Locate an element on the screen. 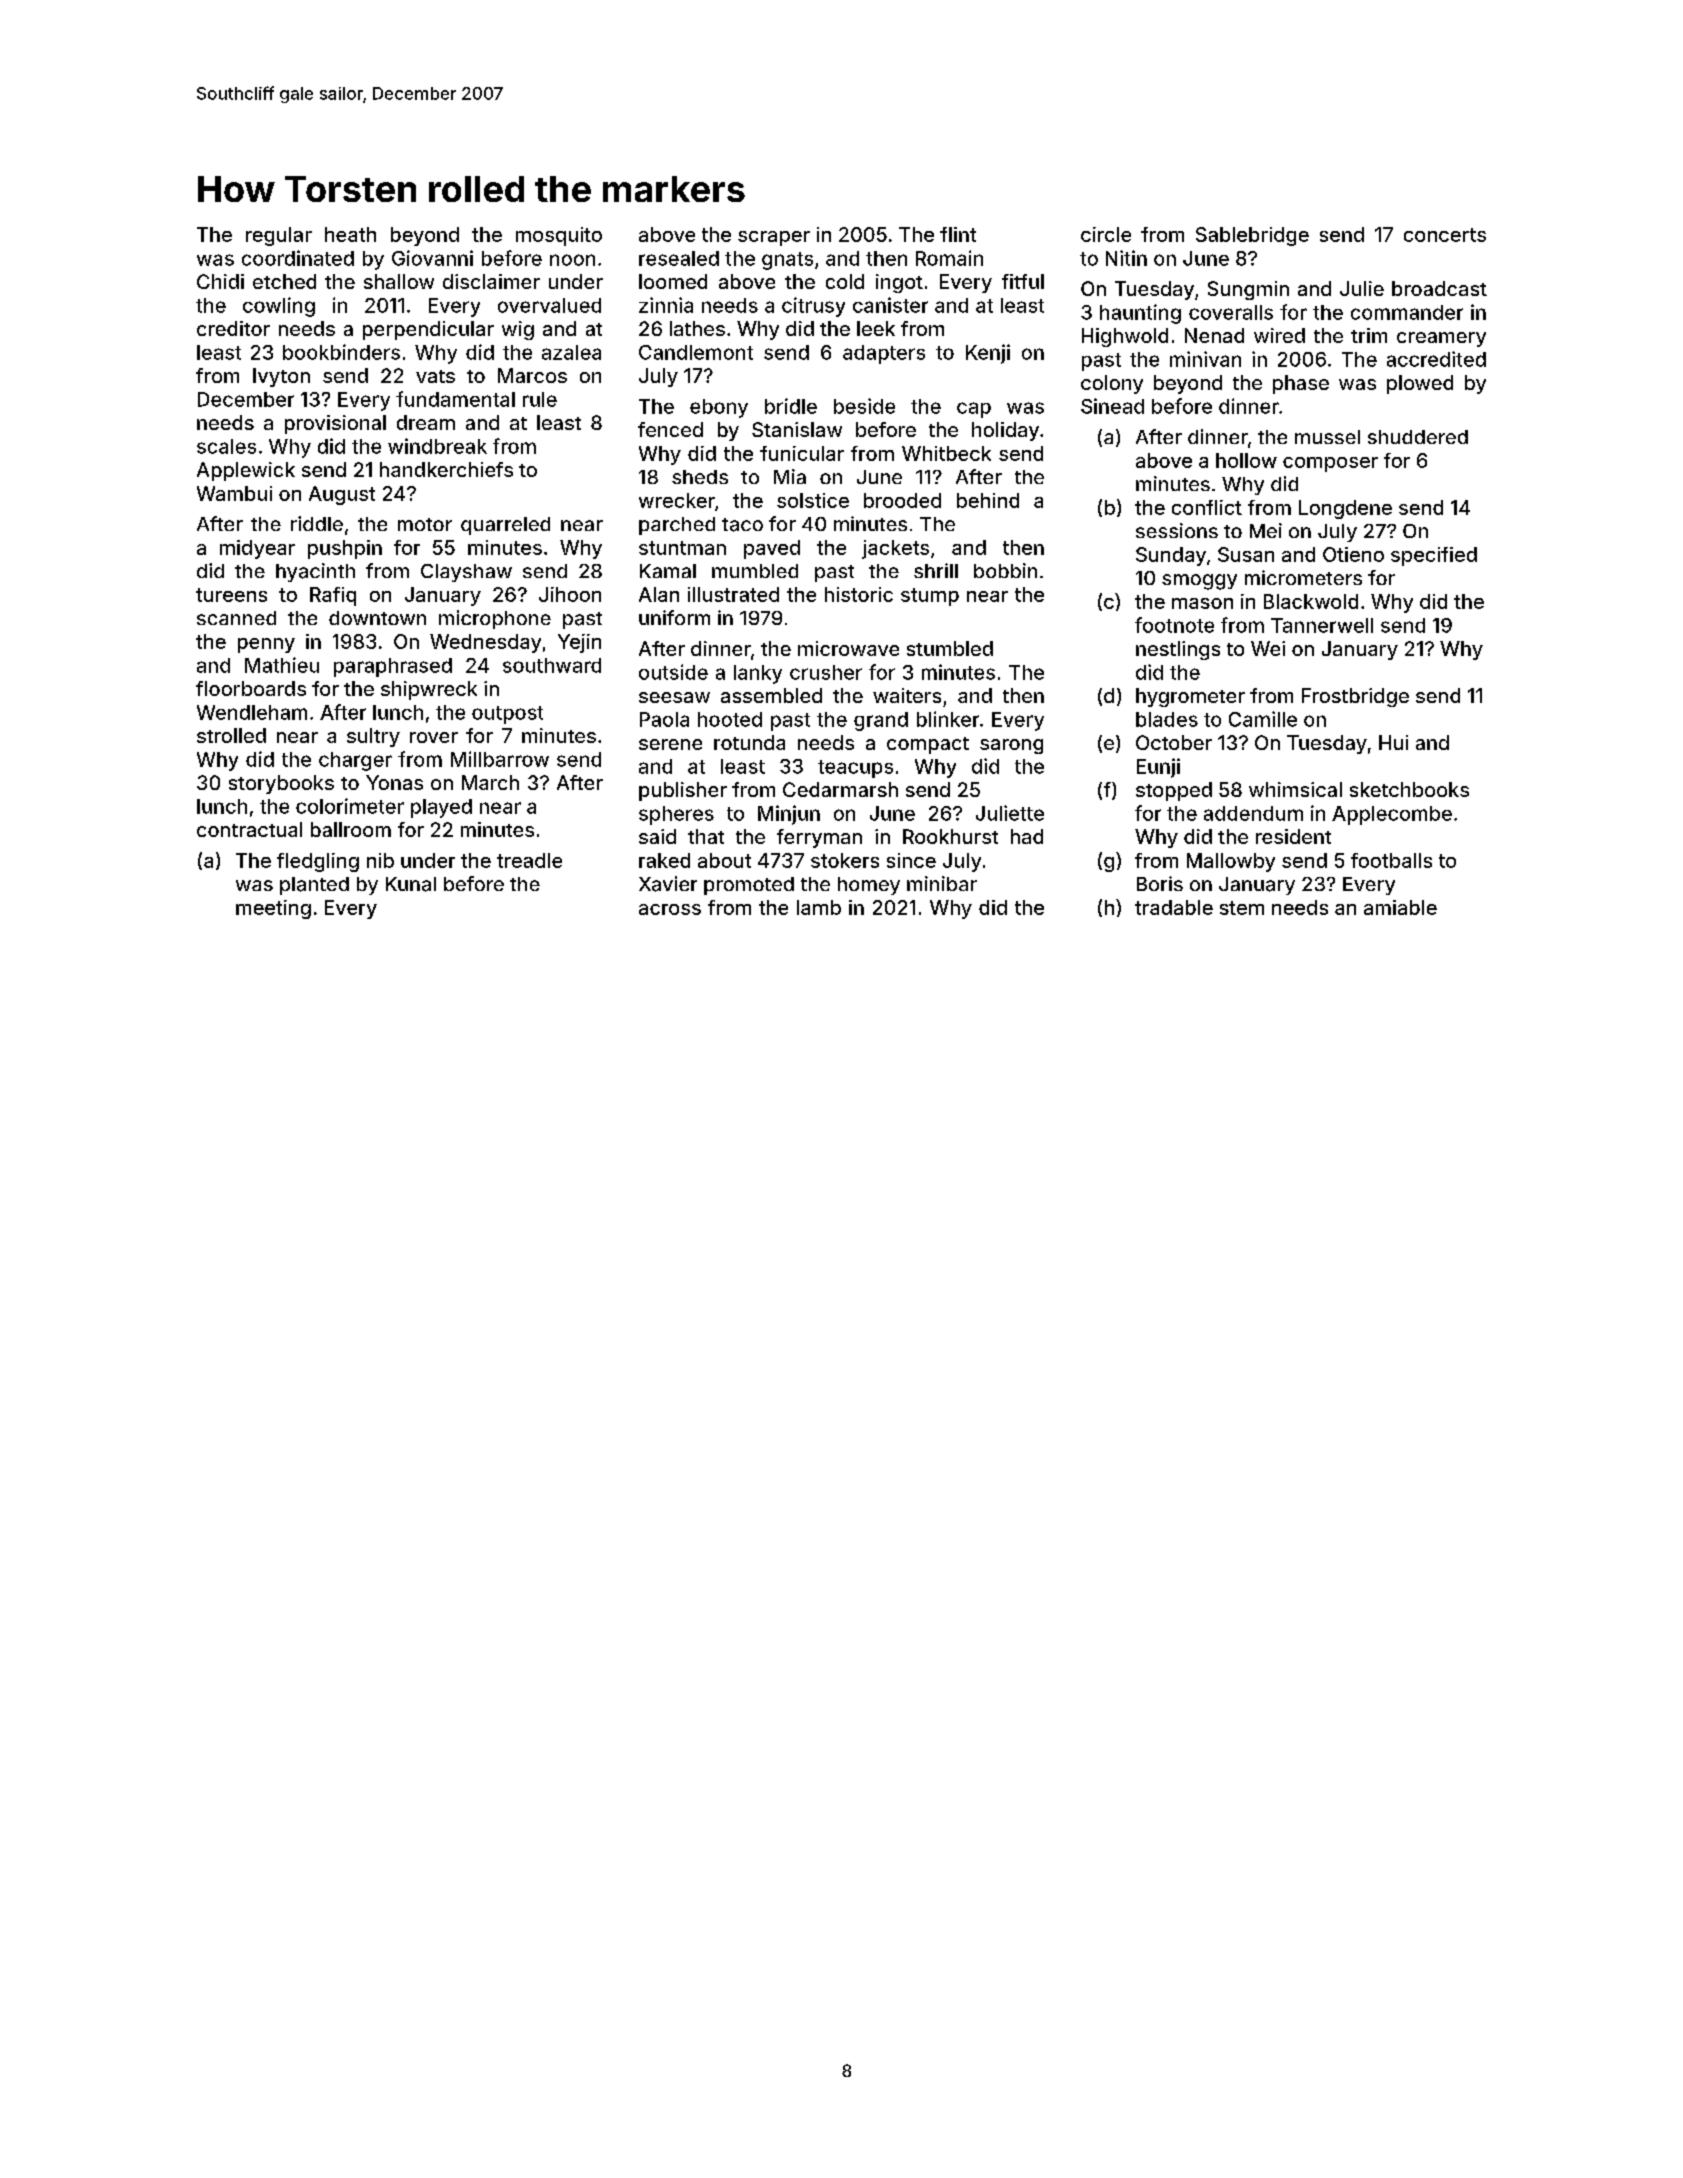 The image size is (1683, 2178). played is located at coordinates (441, 808).
